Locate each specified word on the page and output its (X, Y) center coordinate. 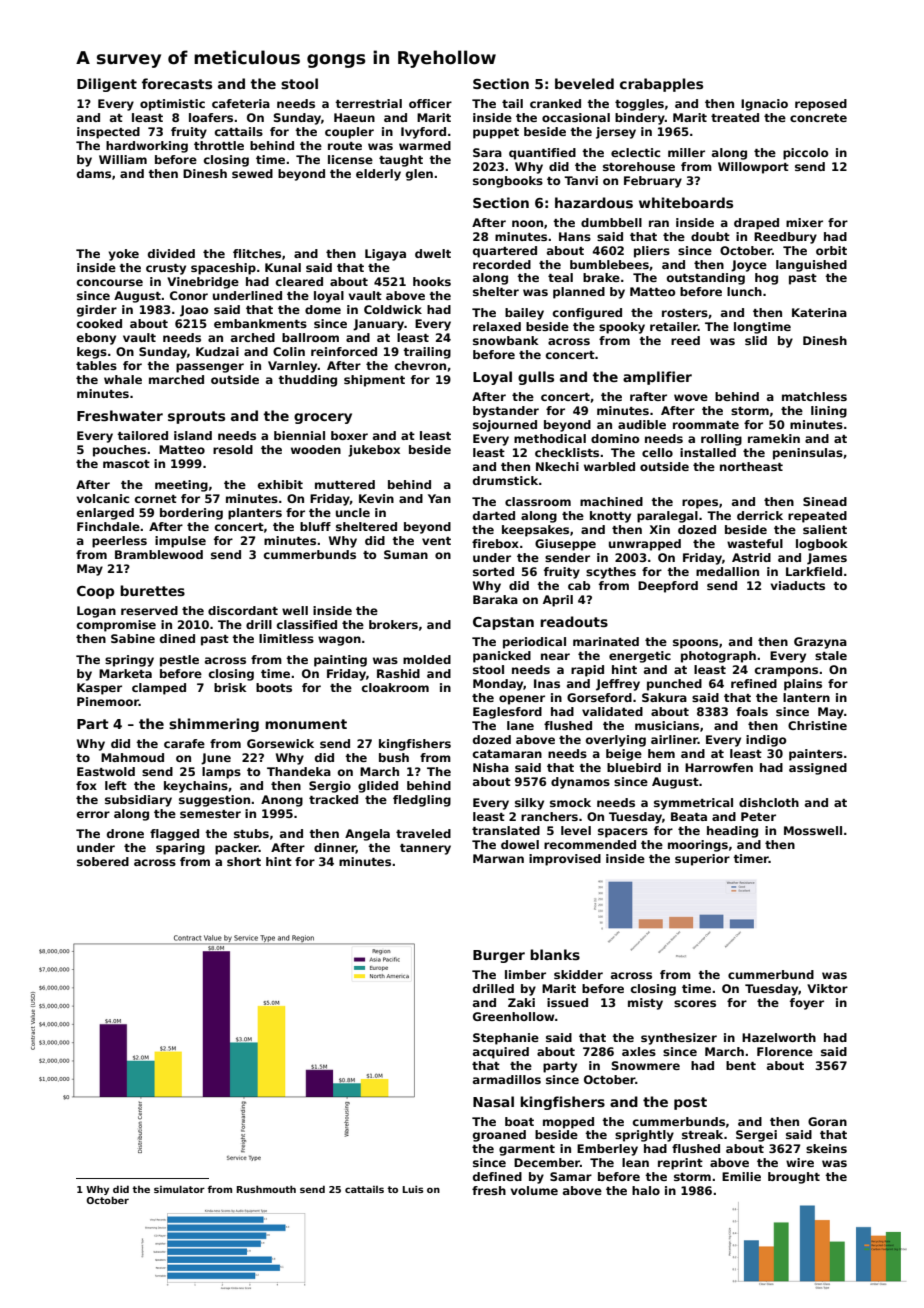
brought (794, 1178)
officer (430, 103)
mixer (804, 222)
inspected (108, 133)
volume (534, 1190)
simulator (179, 1189)
